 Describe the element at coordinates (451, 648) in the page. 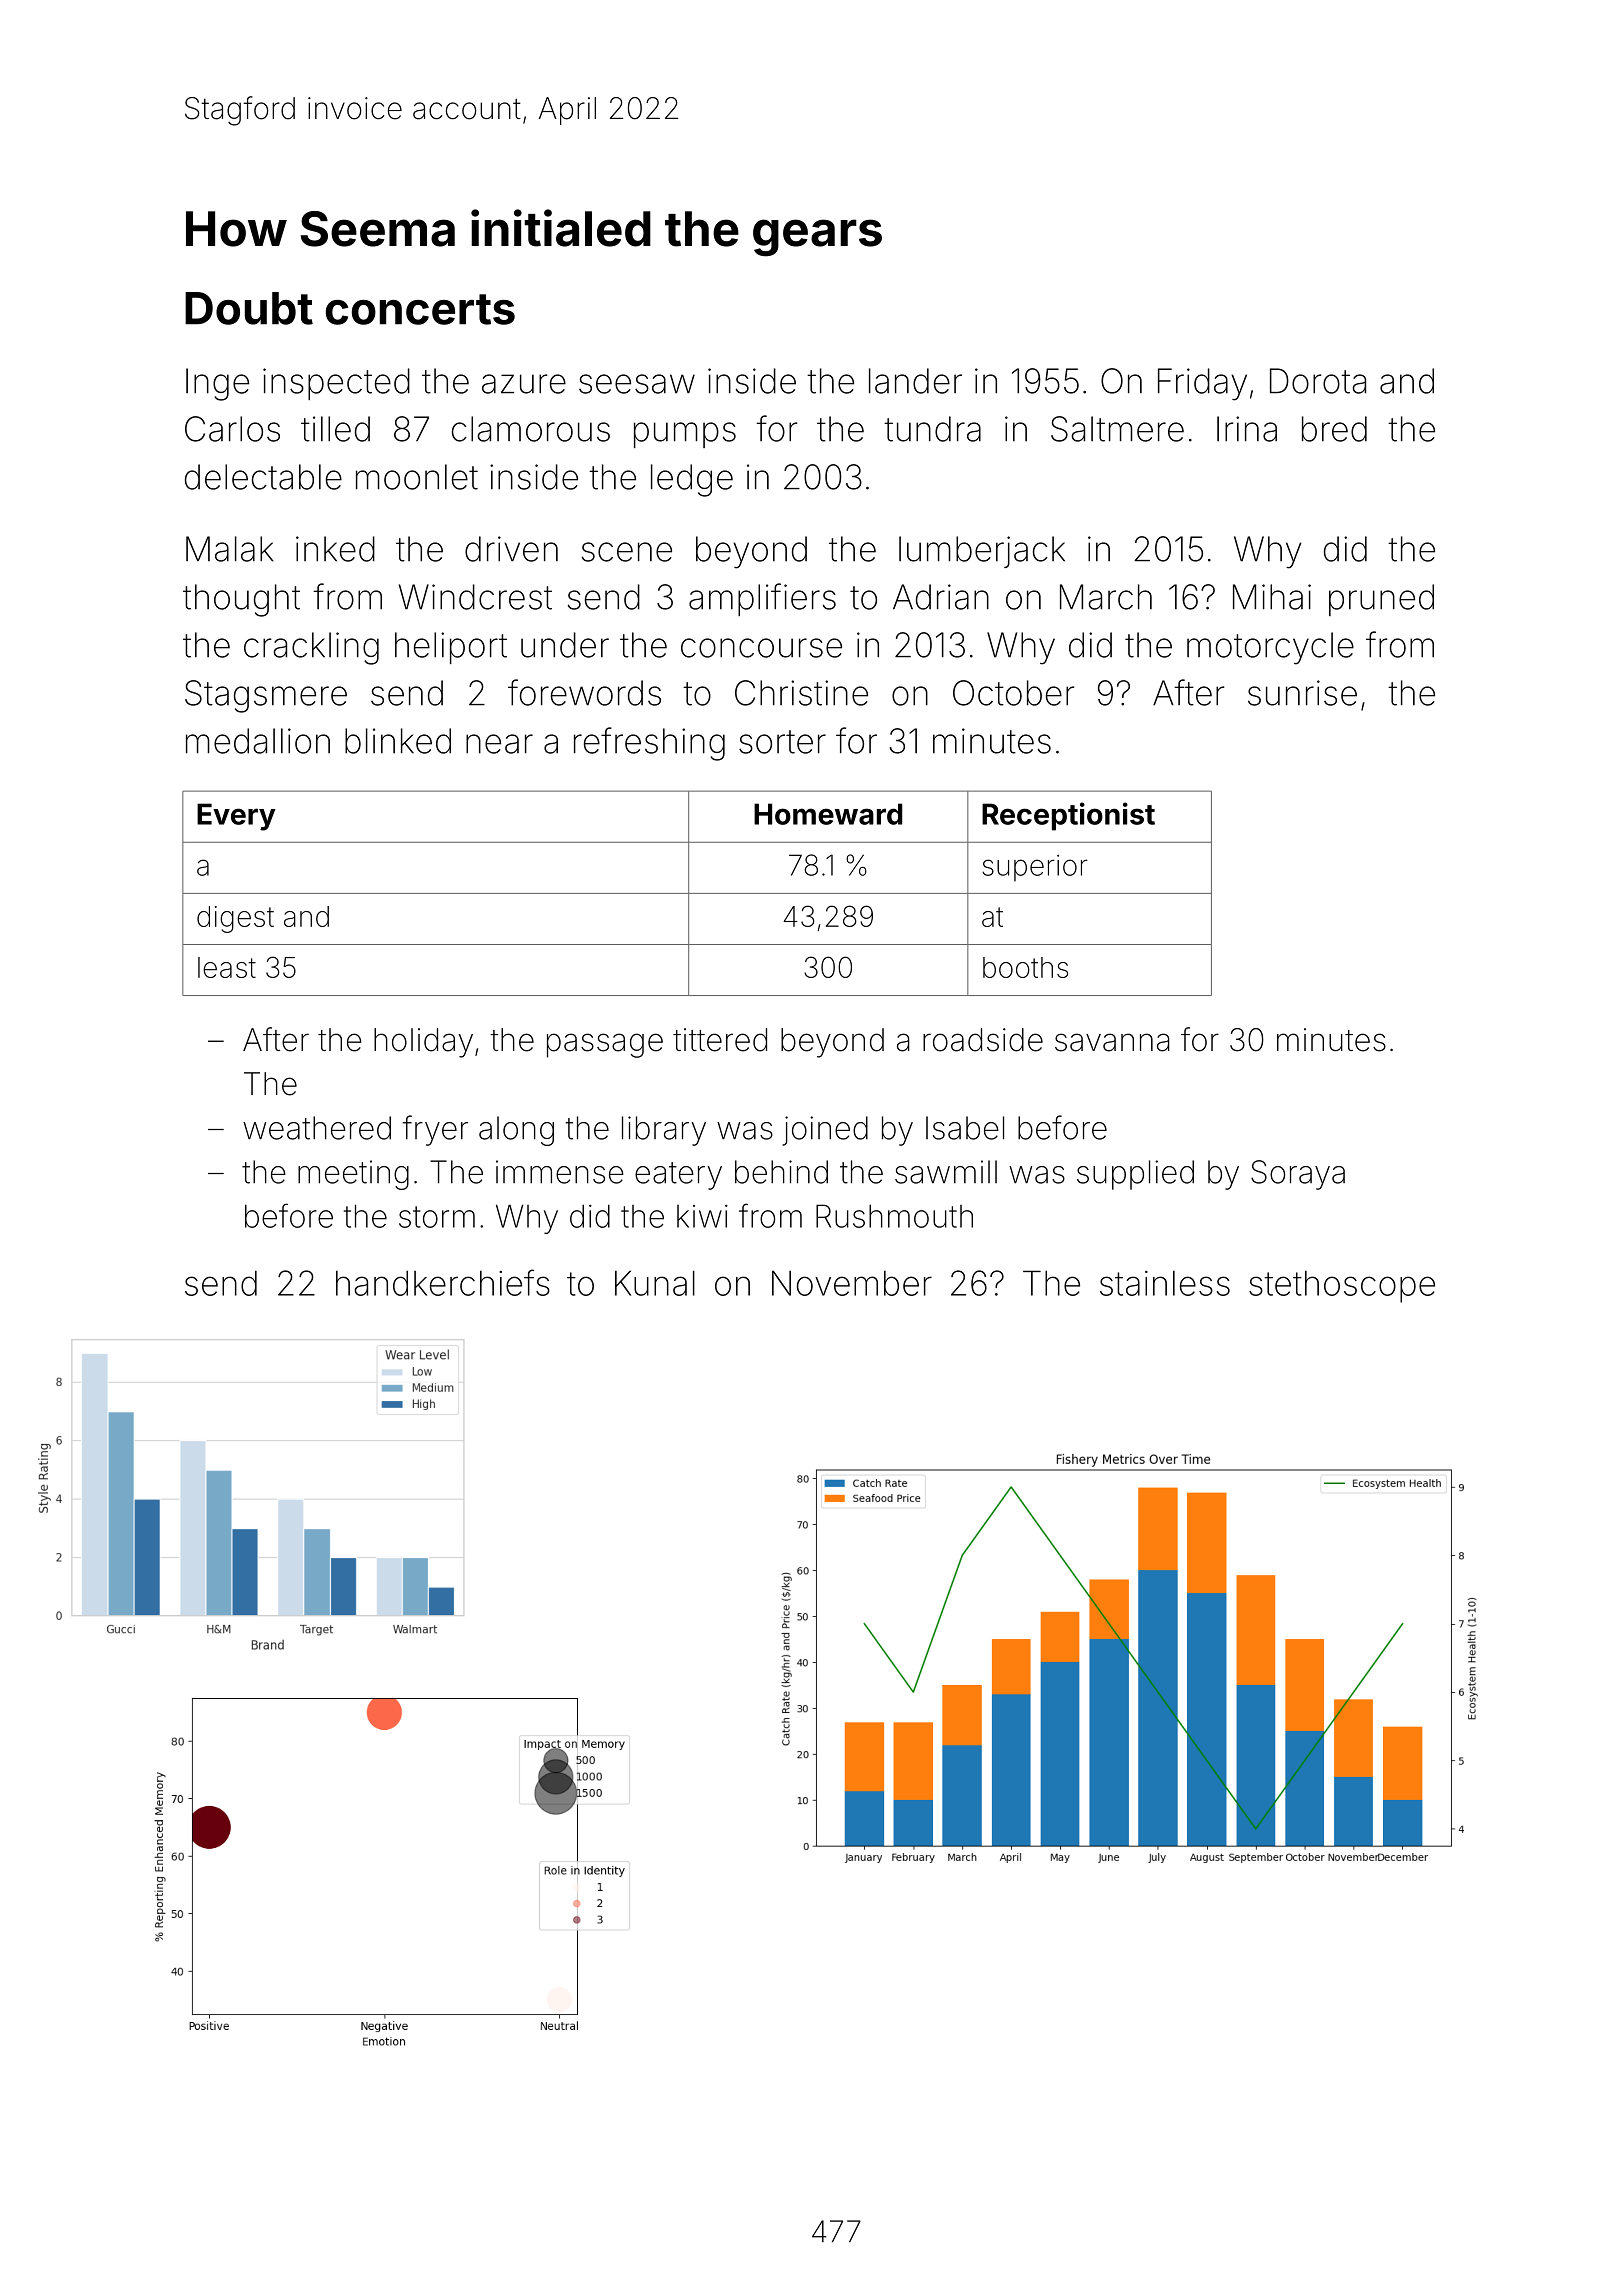

I see `heliport` at that location.
